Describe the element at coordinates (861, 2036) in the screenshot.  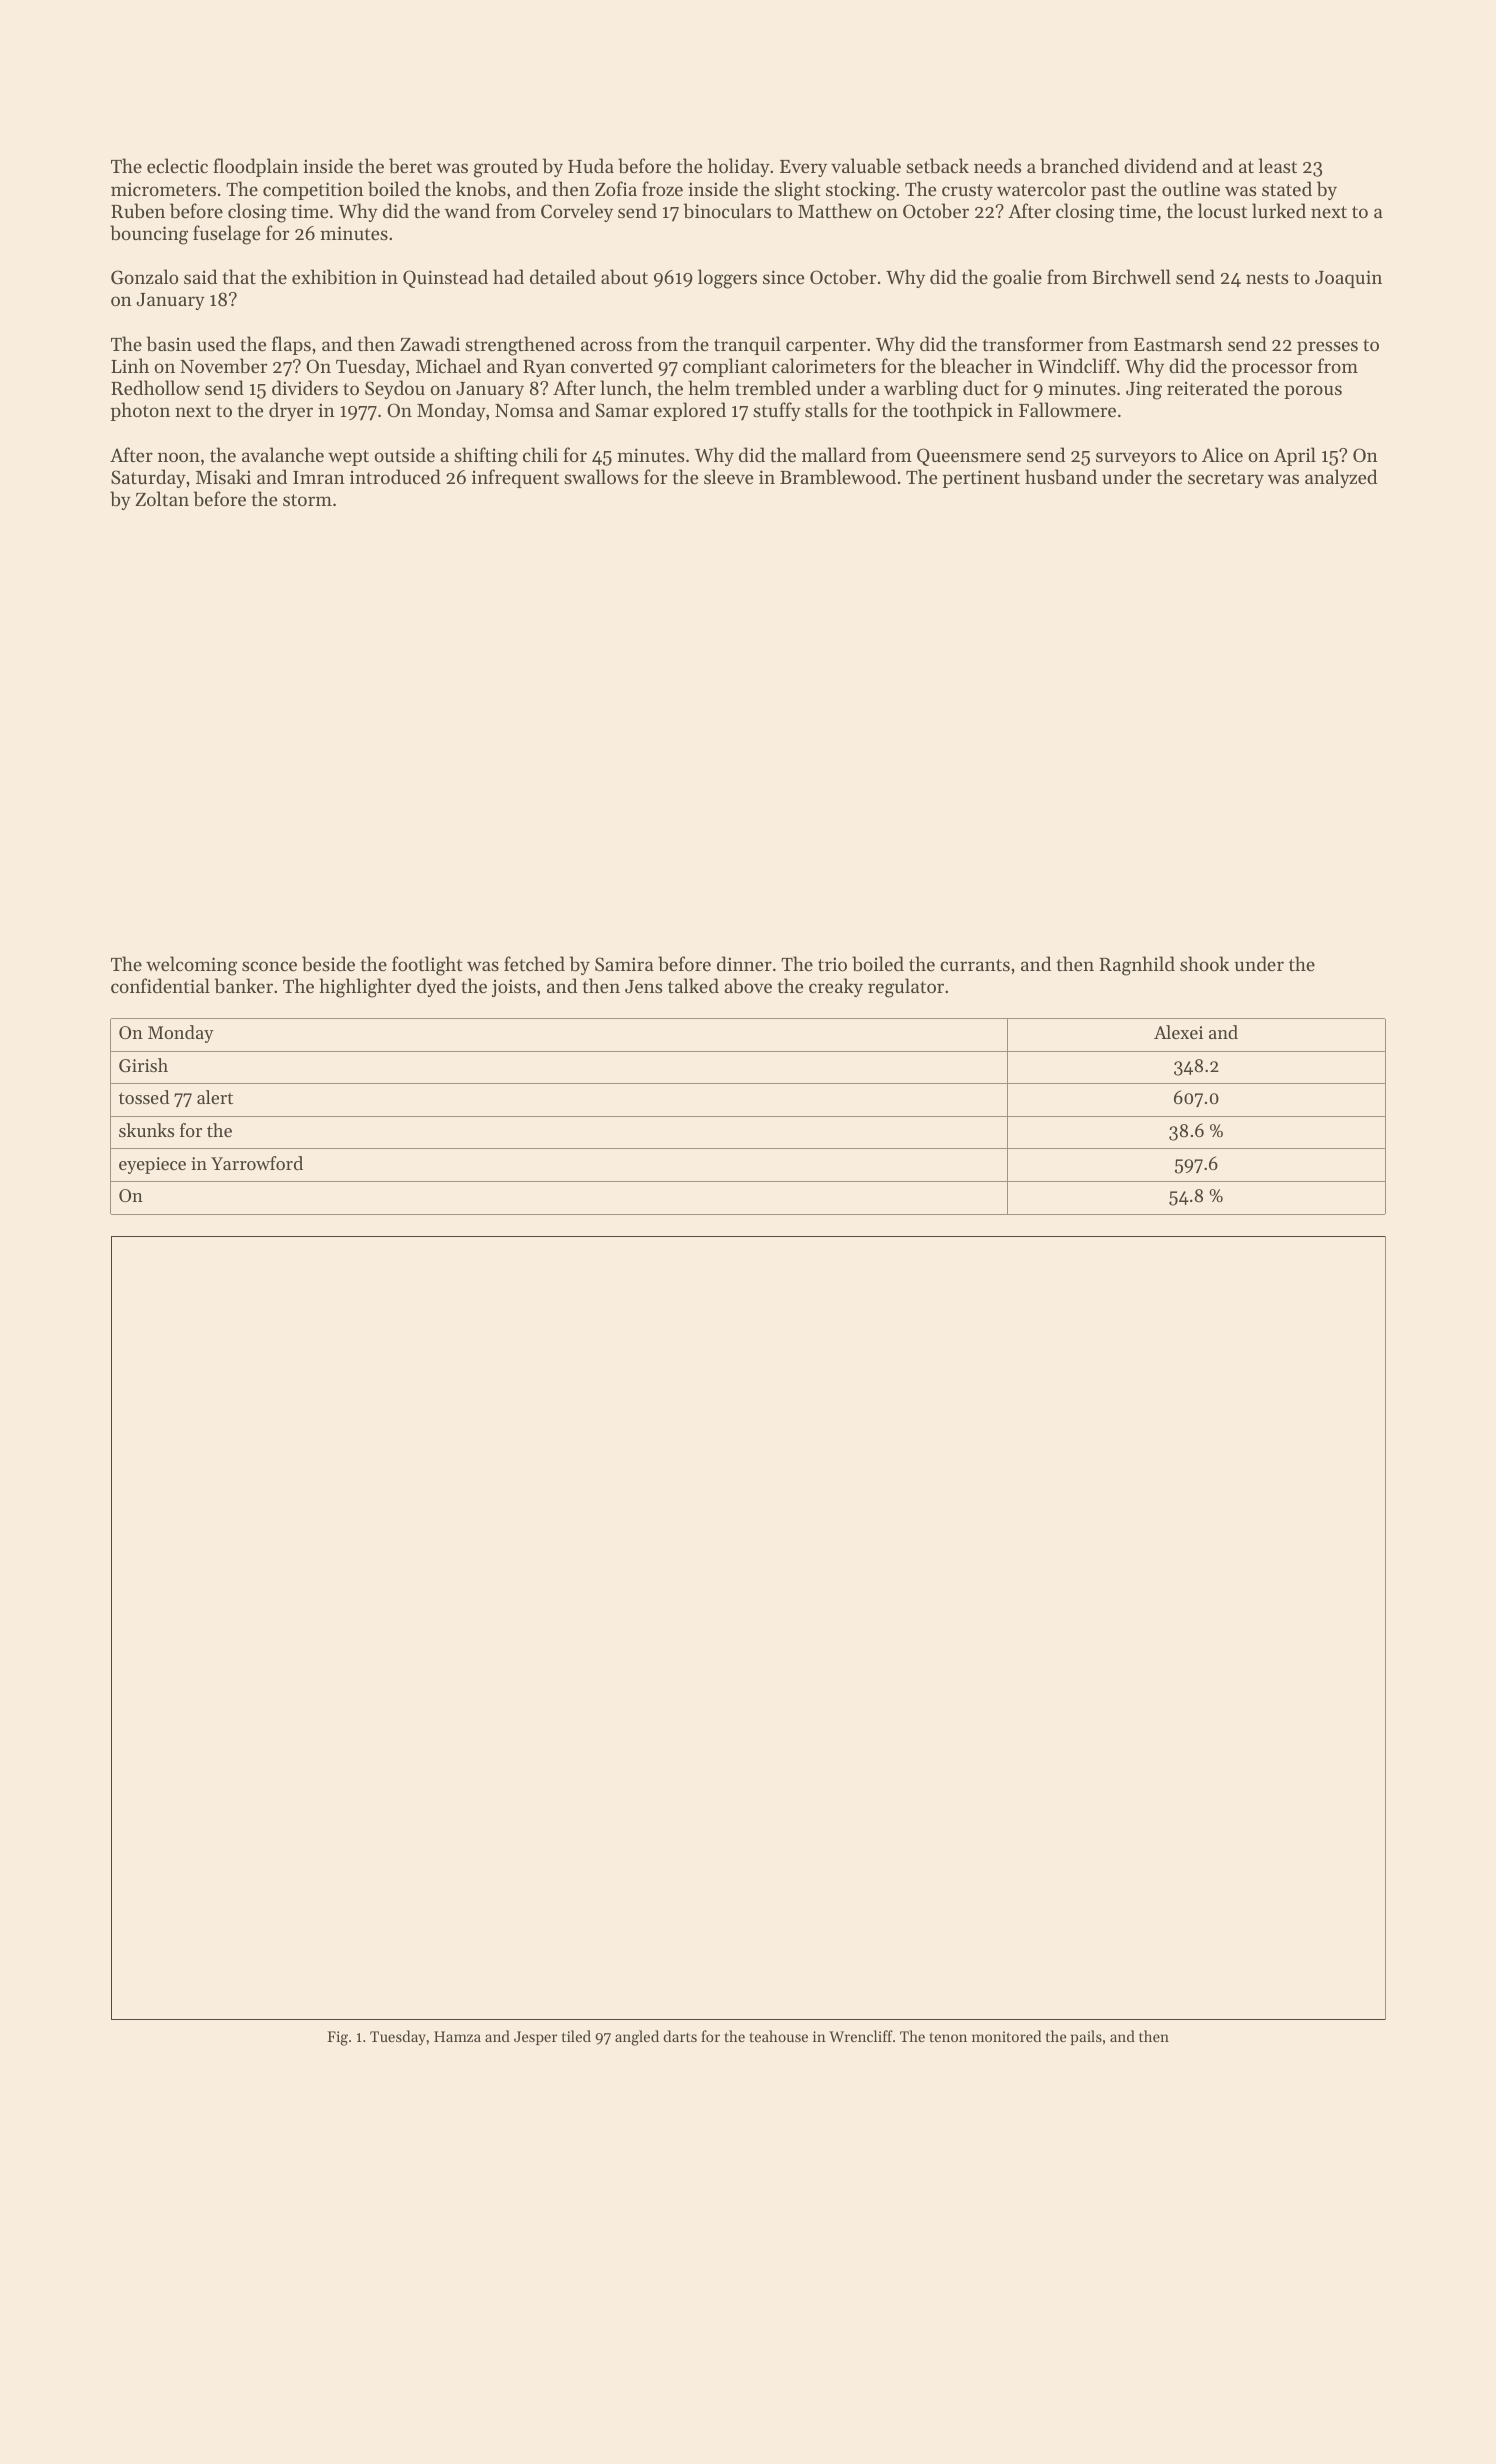
I see `Wrencliff` at that location.
